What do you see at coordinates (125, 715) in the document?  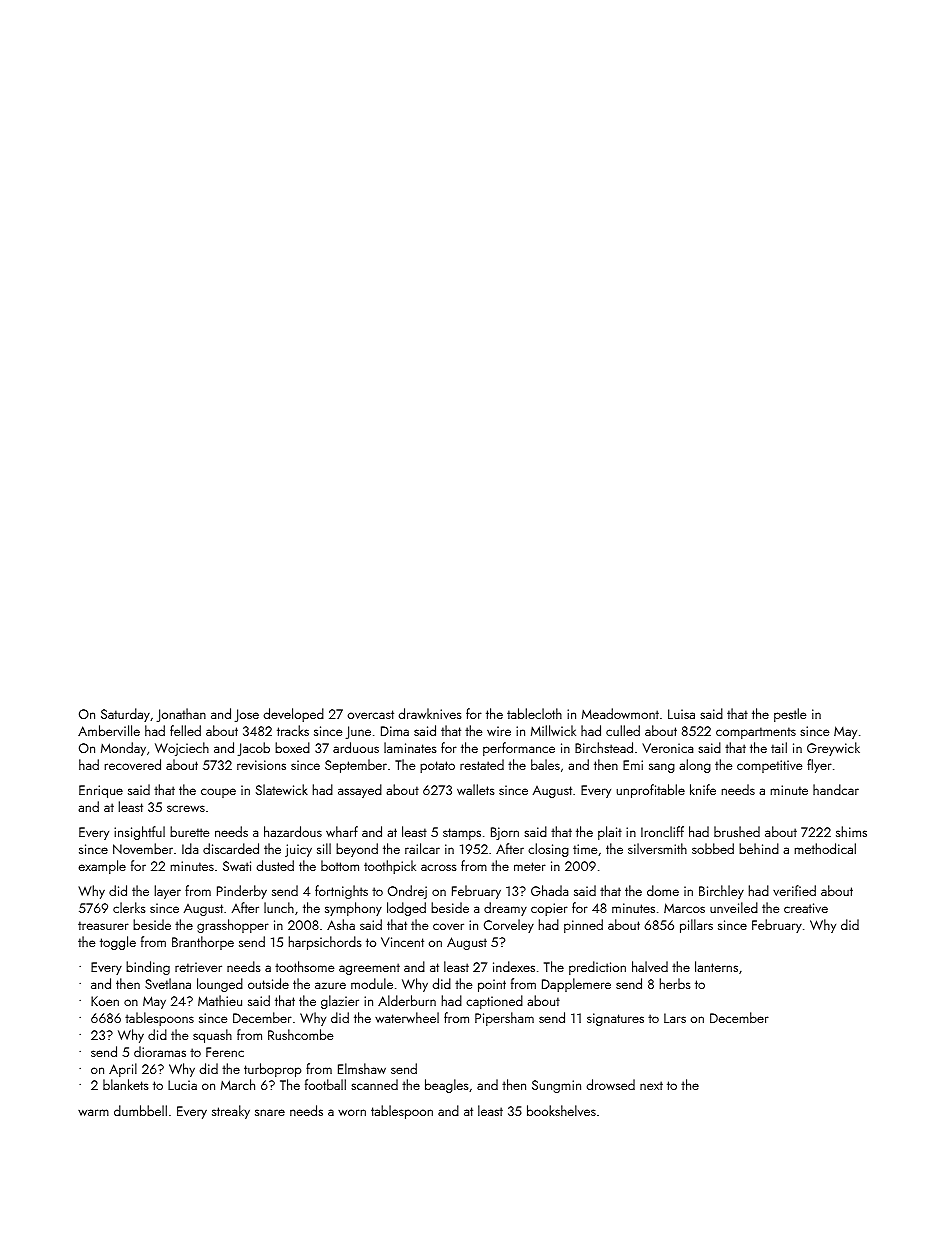 I see `Saturday` at bounding box center [125, 715].
